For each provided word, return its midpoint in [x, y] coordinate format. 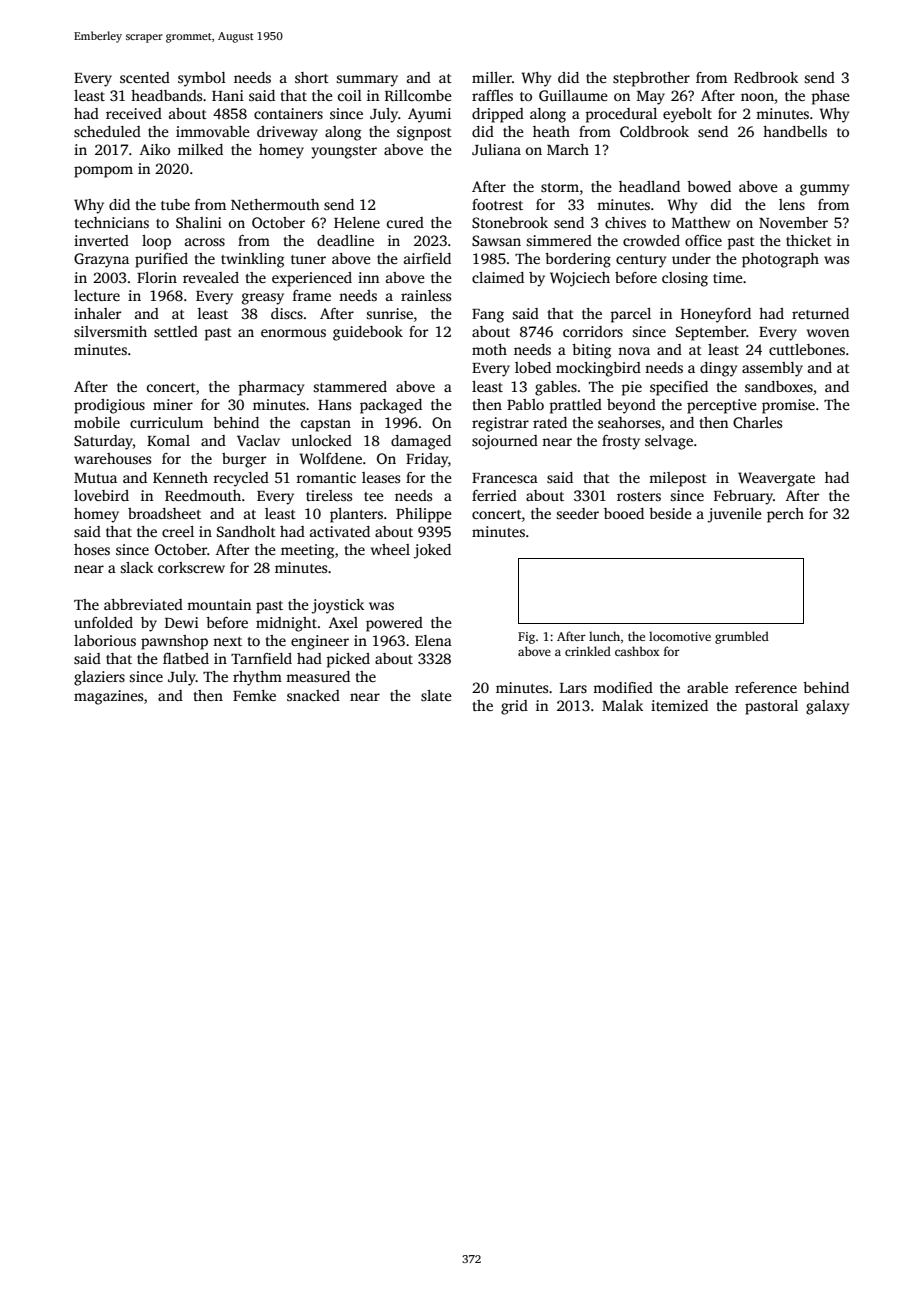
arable [707, 687]
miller [492, 77]
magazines [108, 697]
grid [514, 707]
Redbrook [766, 77]
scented [145, 77]
